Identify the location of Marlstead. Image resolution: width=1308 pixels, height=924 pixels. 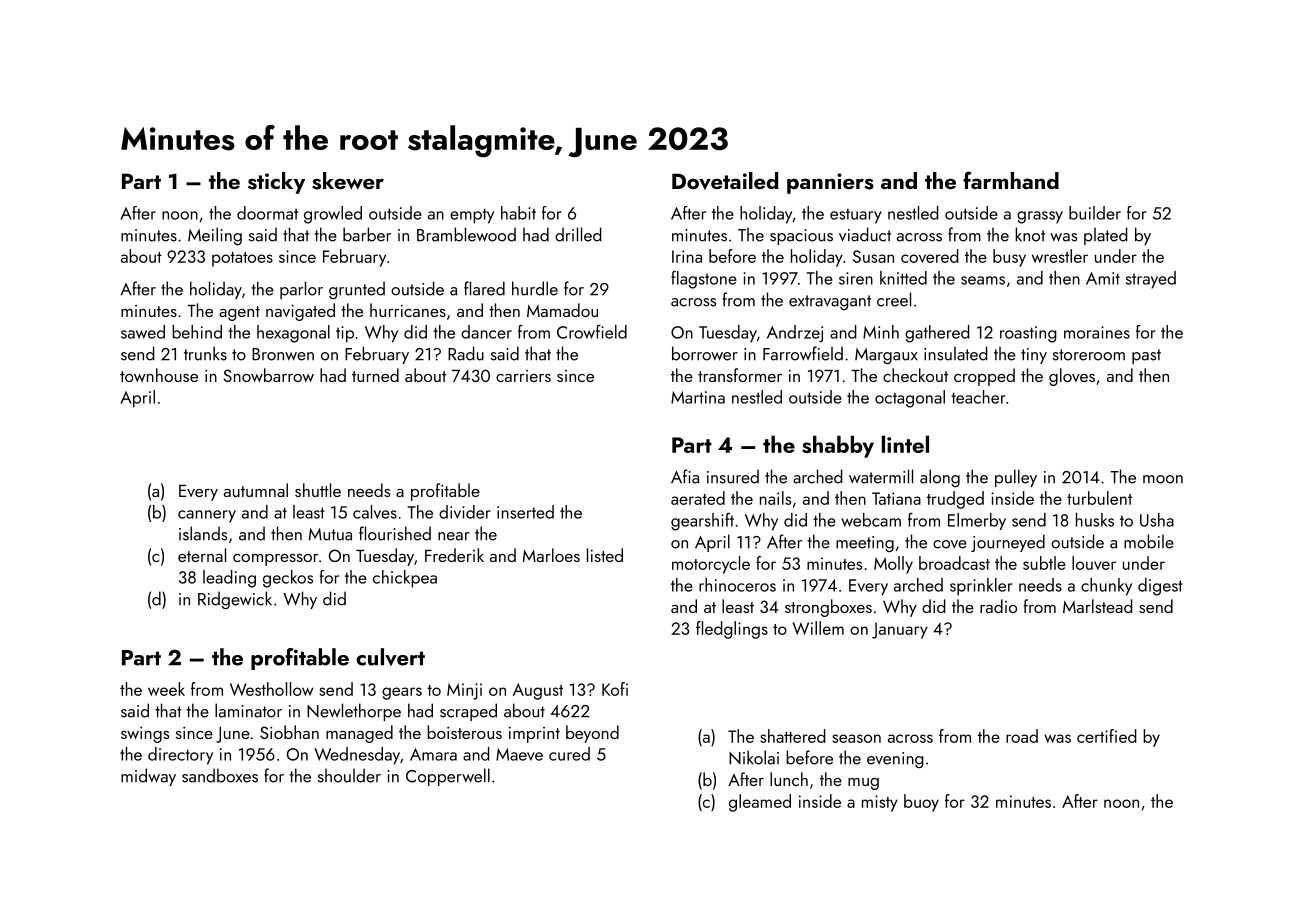
(1098, 606).
